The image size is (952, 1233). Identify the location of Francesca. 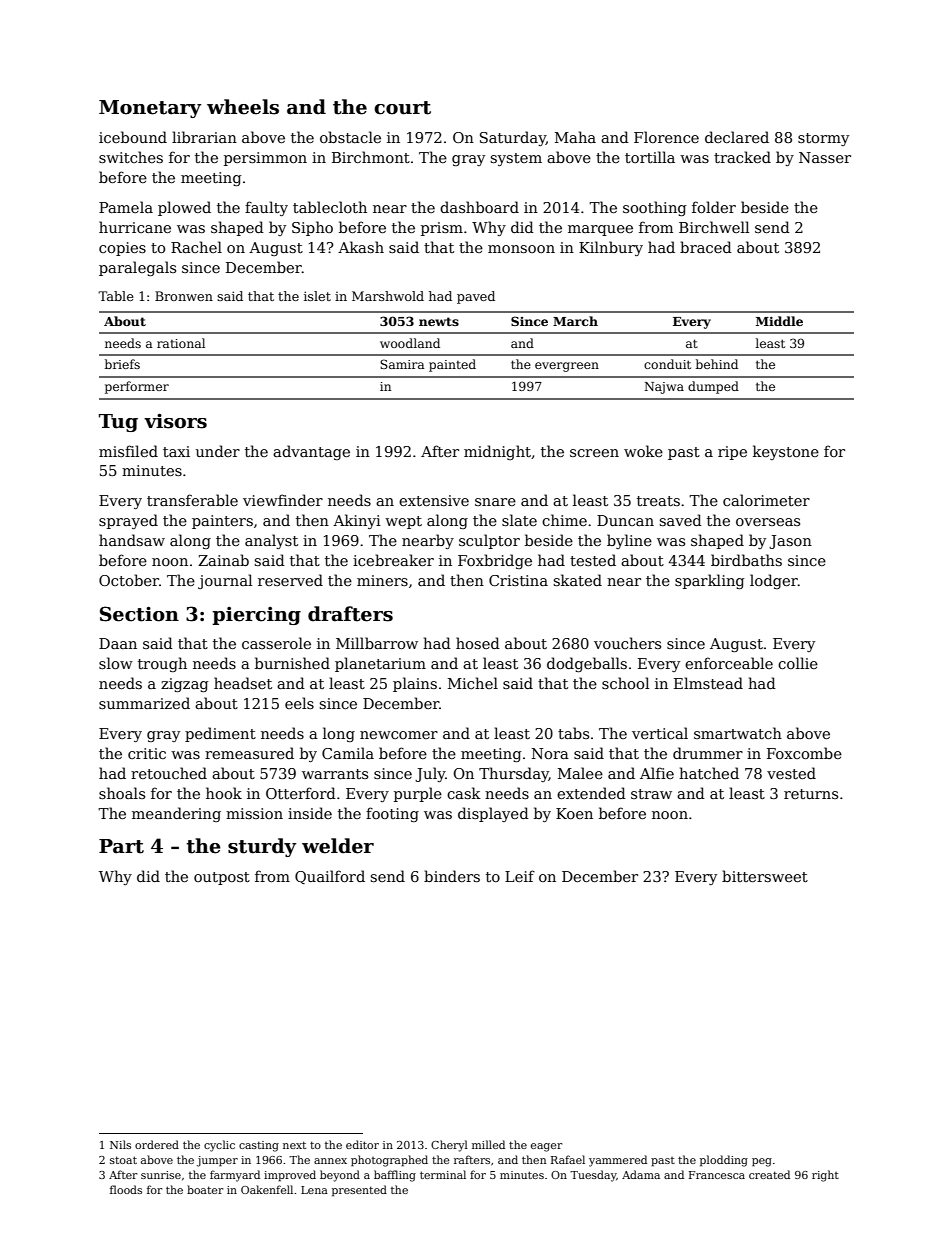
(717, 1175).
